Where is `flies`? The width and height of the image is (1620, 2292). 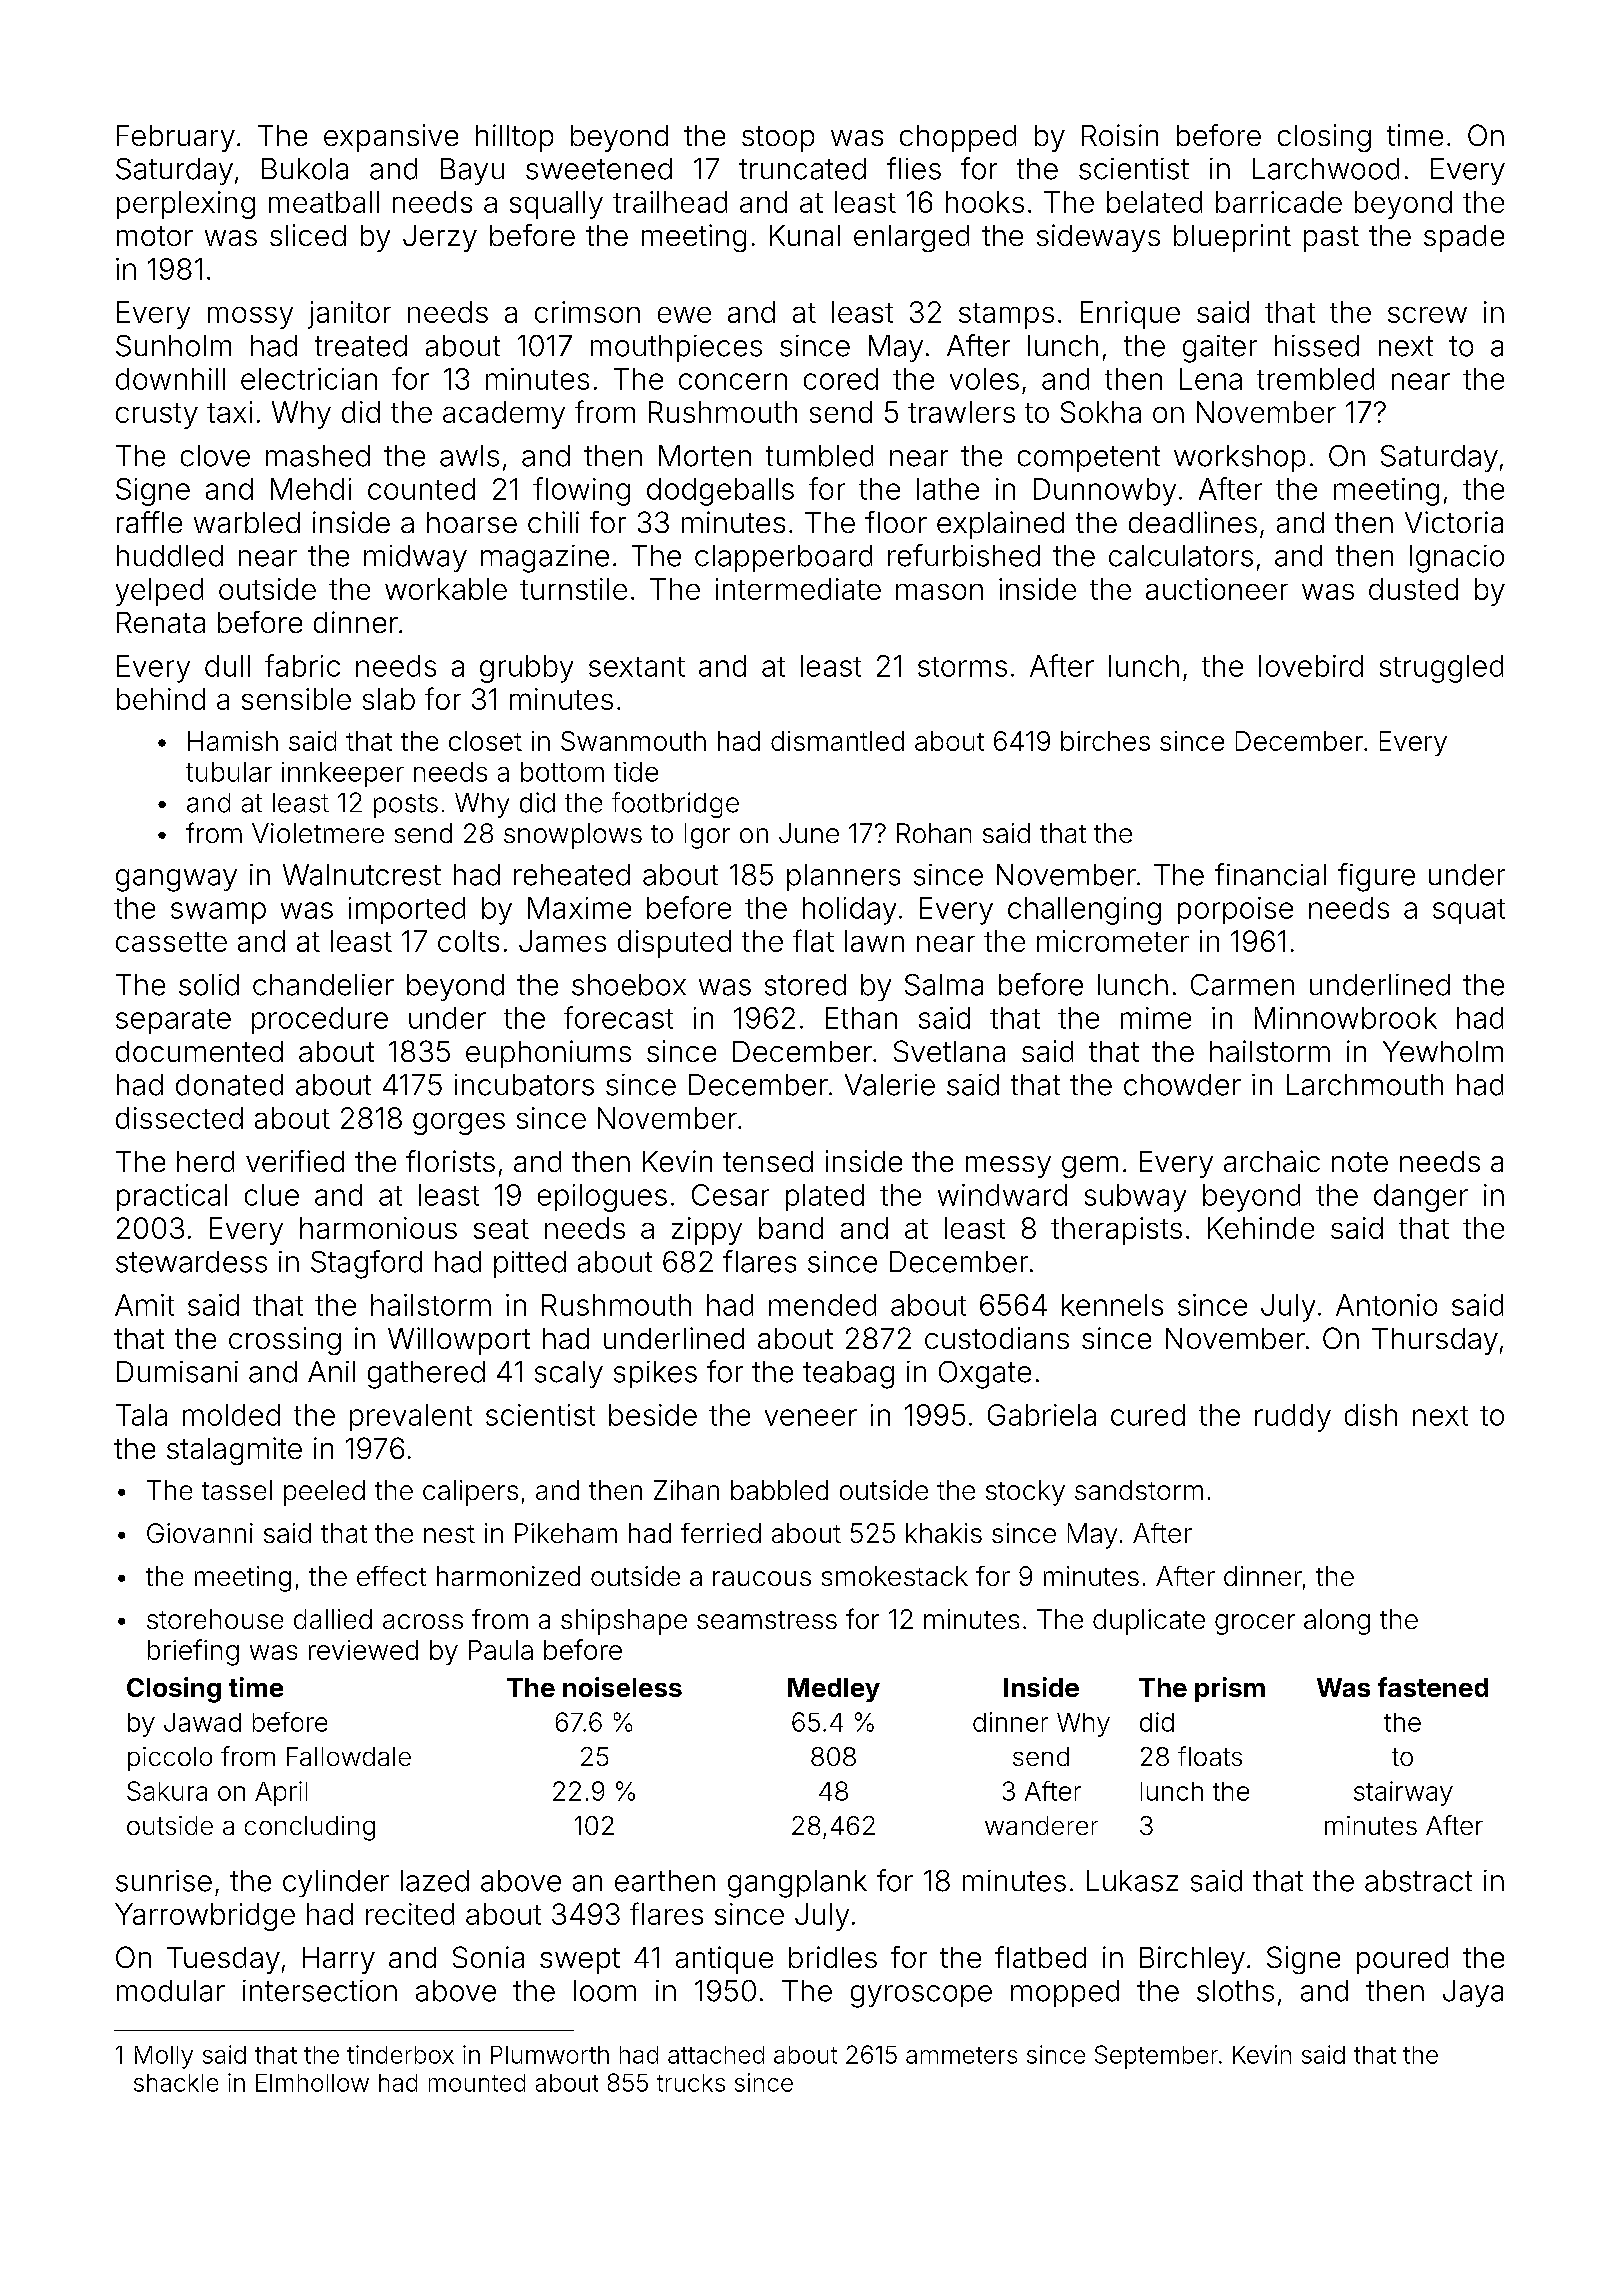
flies is located at coordinates (914, 168).
